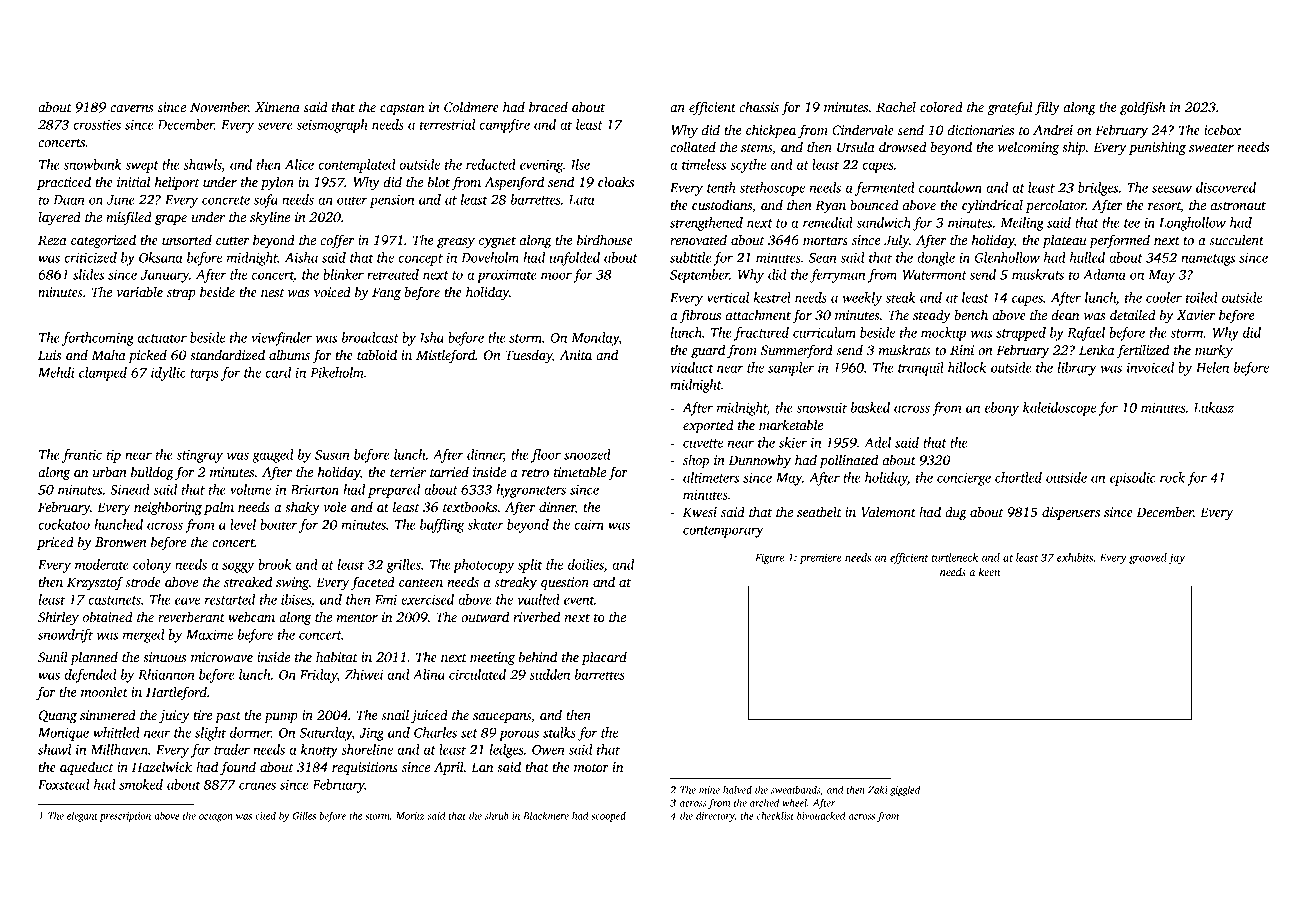 This screenshot has width=1308, height=924. I want to click on Adama, so click(1104, 274).
